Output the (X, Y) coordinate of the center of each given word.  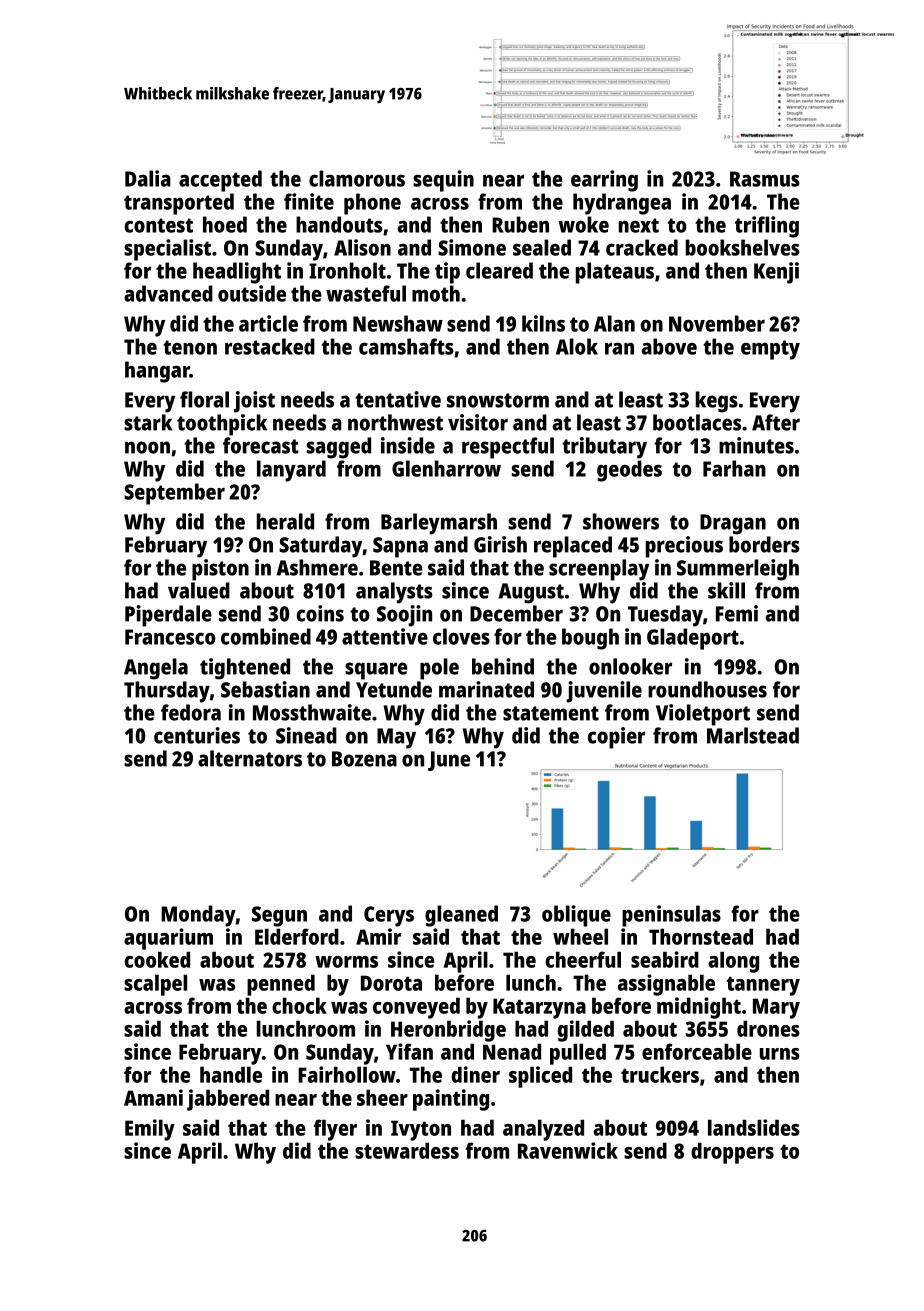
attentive (385, 636)
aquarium (168, 939)
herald (285, 521)
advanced (168, 293)
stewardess (407, 1150)
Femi (737, 613)
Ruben (520, 224)
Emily (150, 1130)
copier (616, 738)
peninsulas (671, 916)
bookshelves (743, 247)
